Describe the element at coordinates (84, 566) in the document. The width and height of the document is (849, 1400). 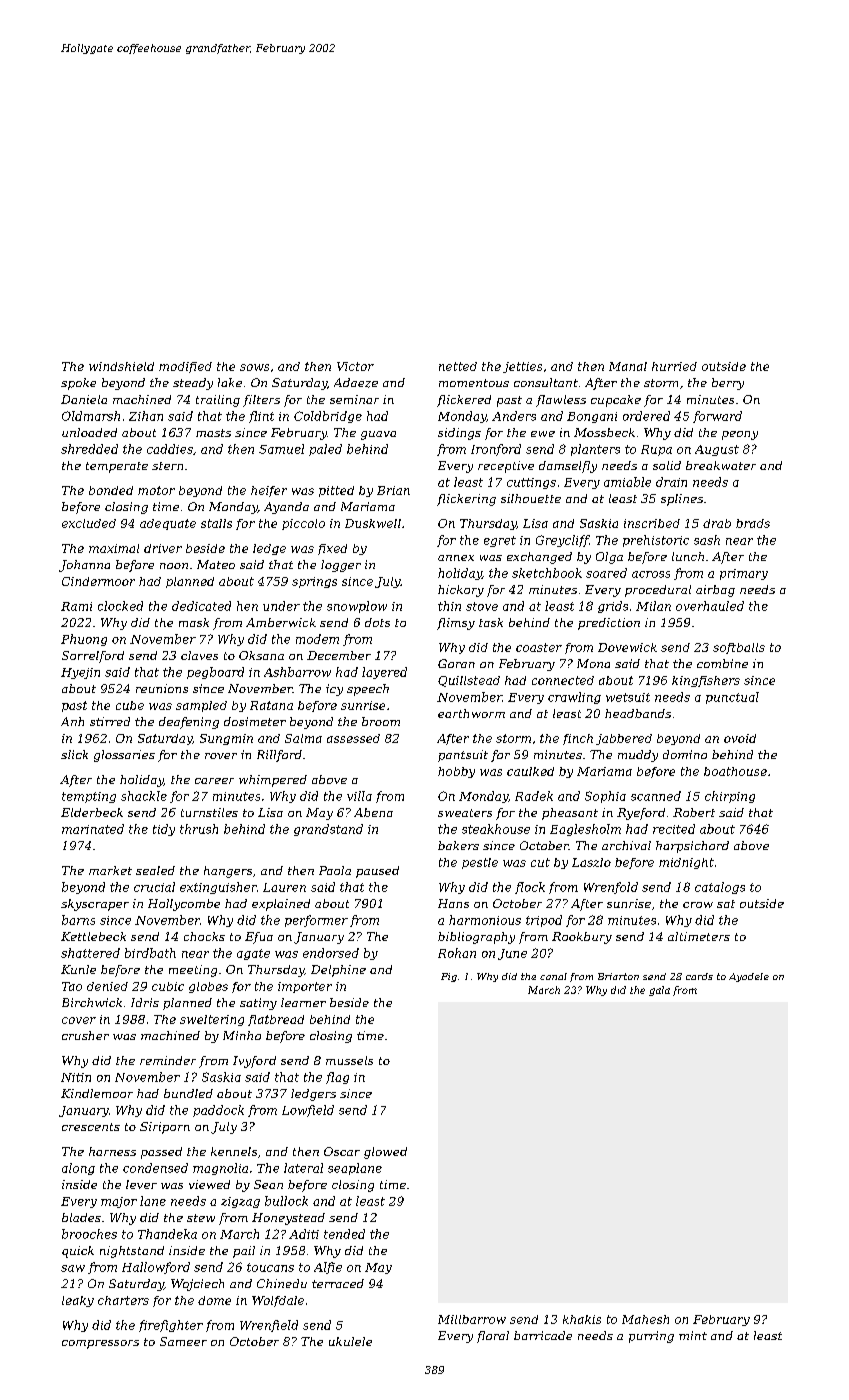
I see `Johanna` at that location.
